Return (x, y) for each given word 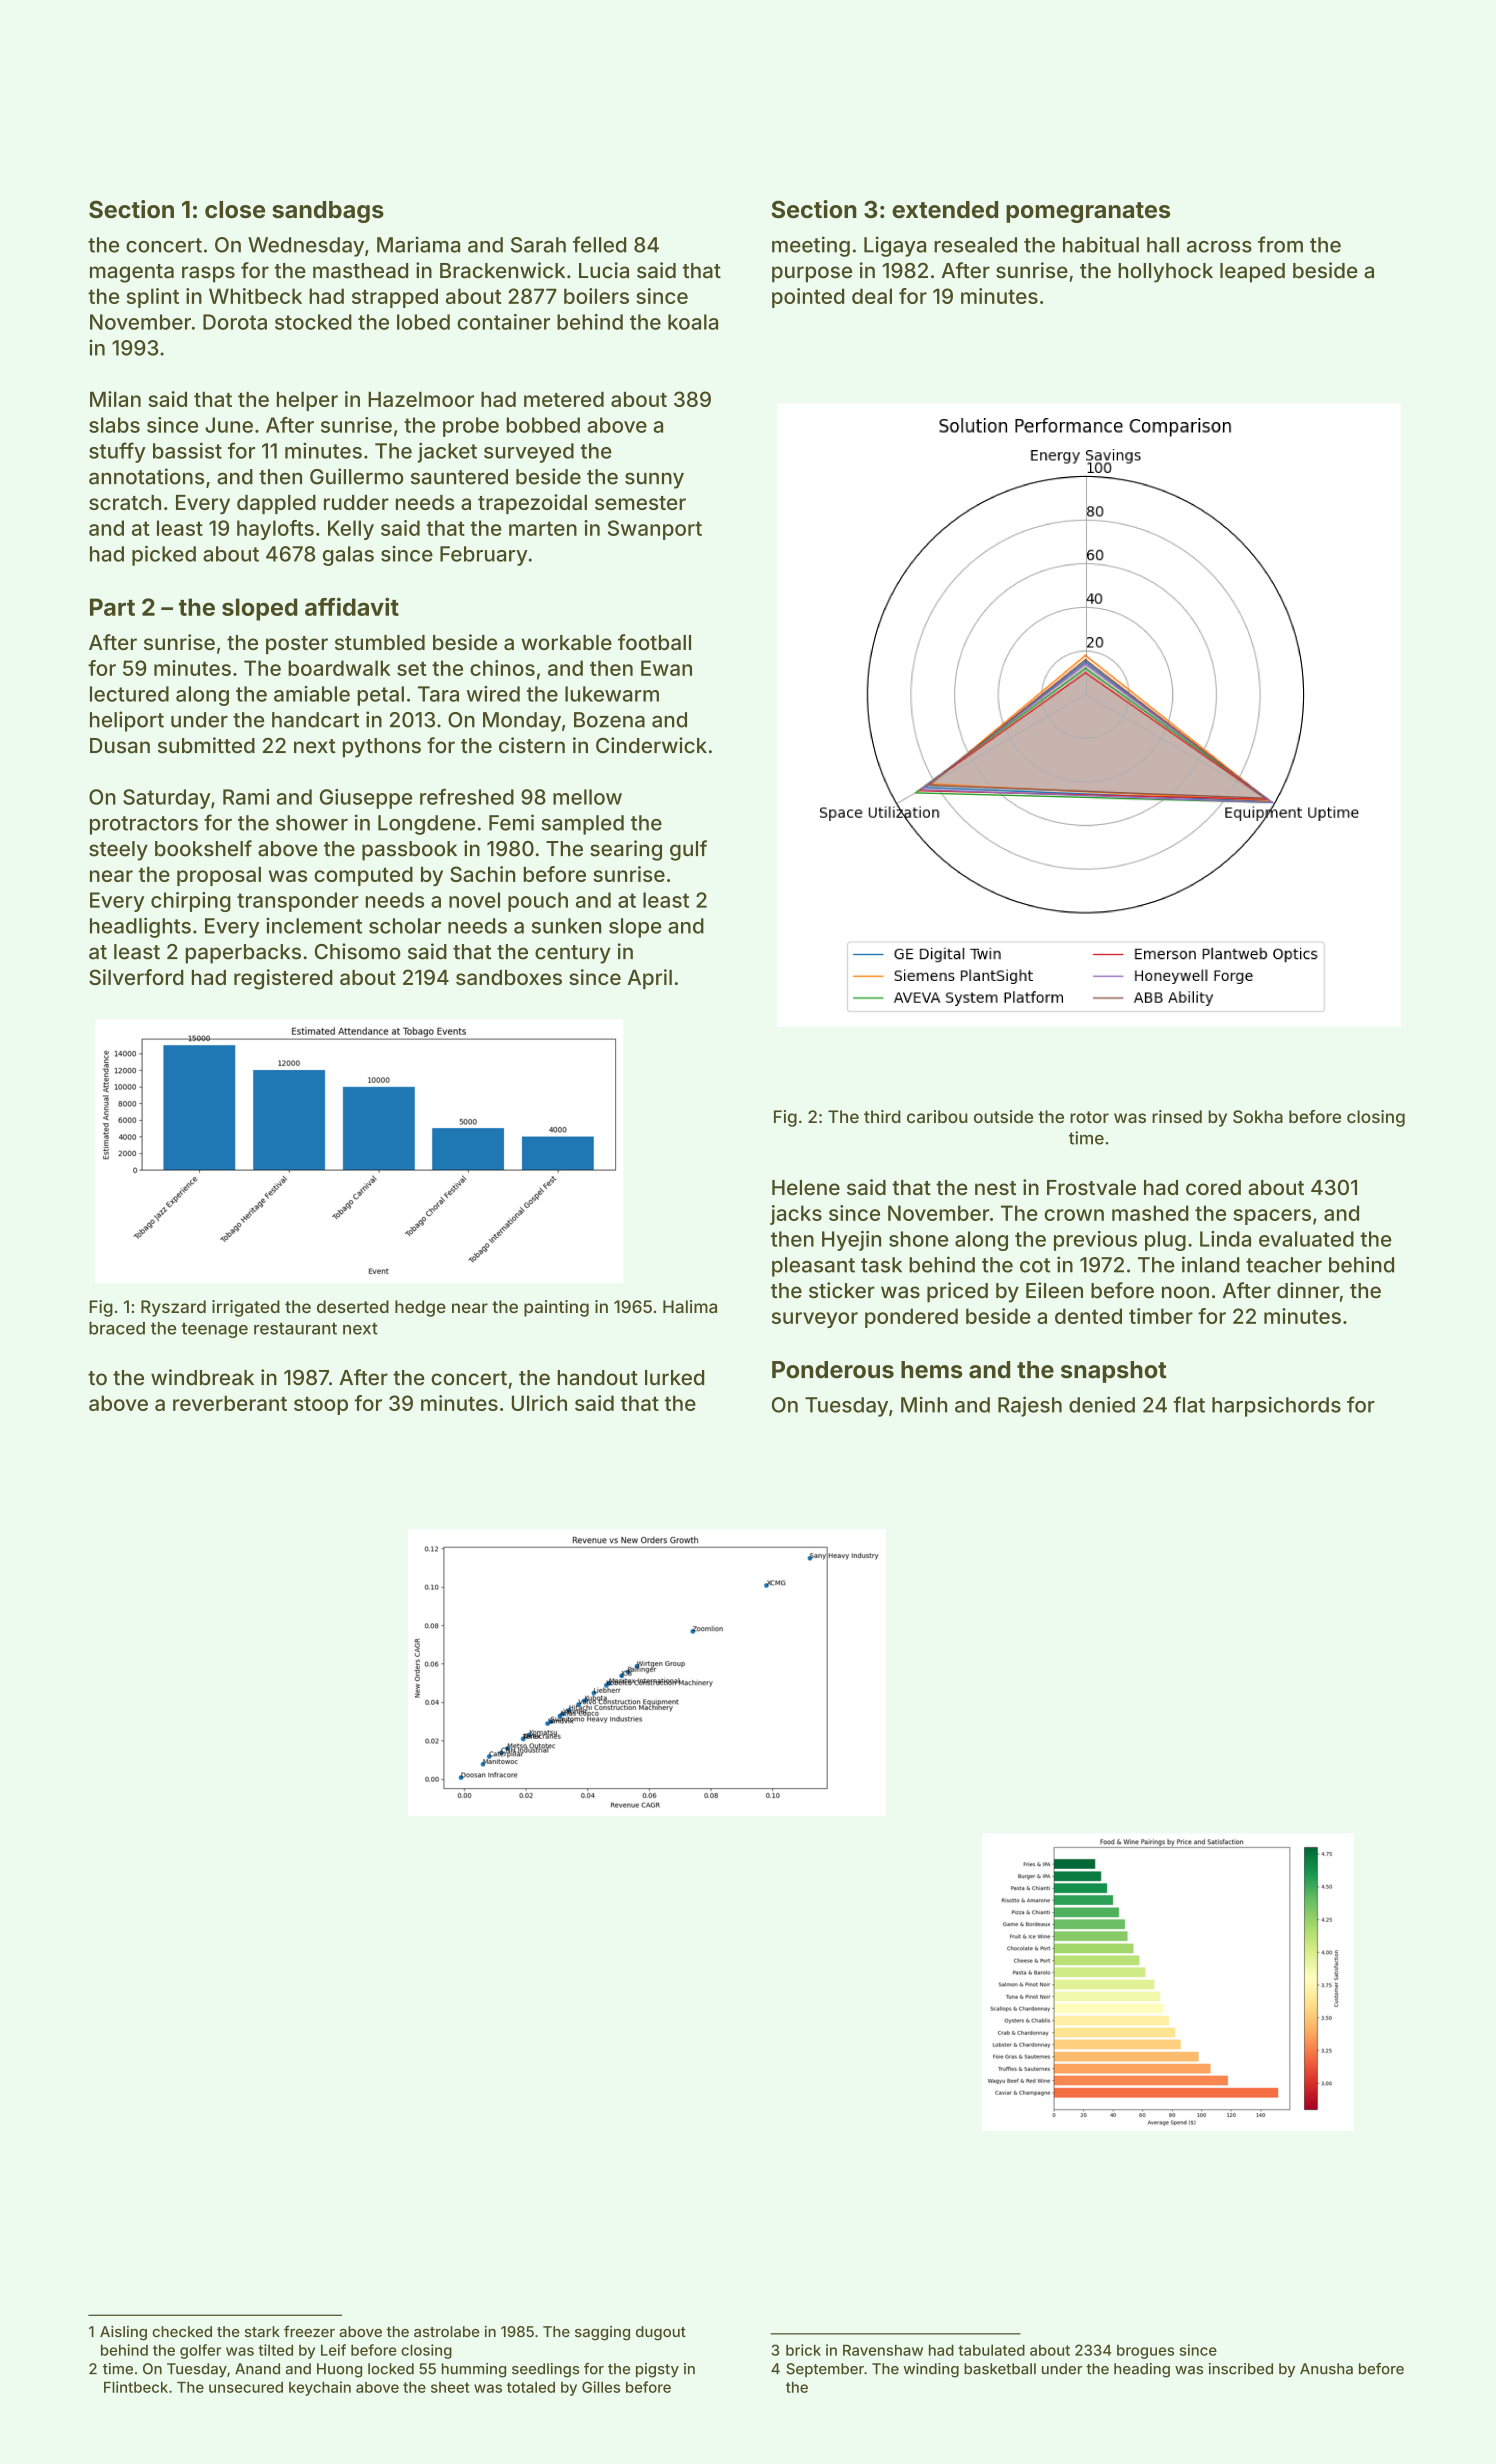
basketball (1000, 2369)
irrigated (246, 1308)
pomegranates (1088, 212)
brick (803, 2350)
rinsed (1177, 1116)
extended (945, 209)
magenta (132, 273)
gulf (688, 850)
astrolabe (446, 2331)
